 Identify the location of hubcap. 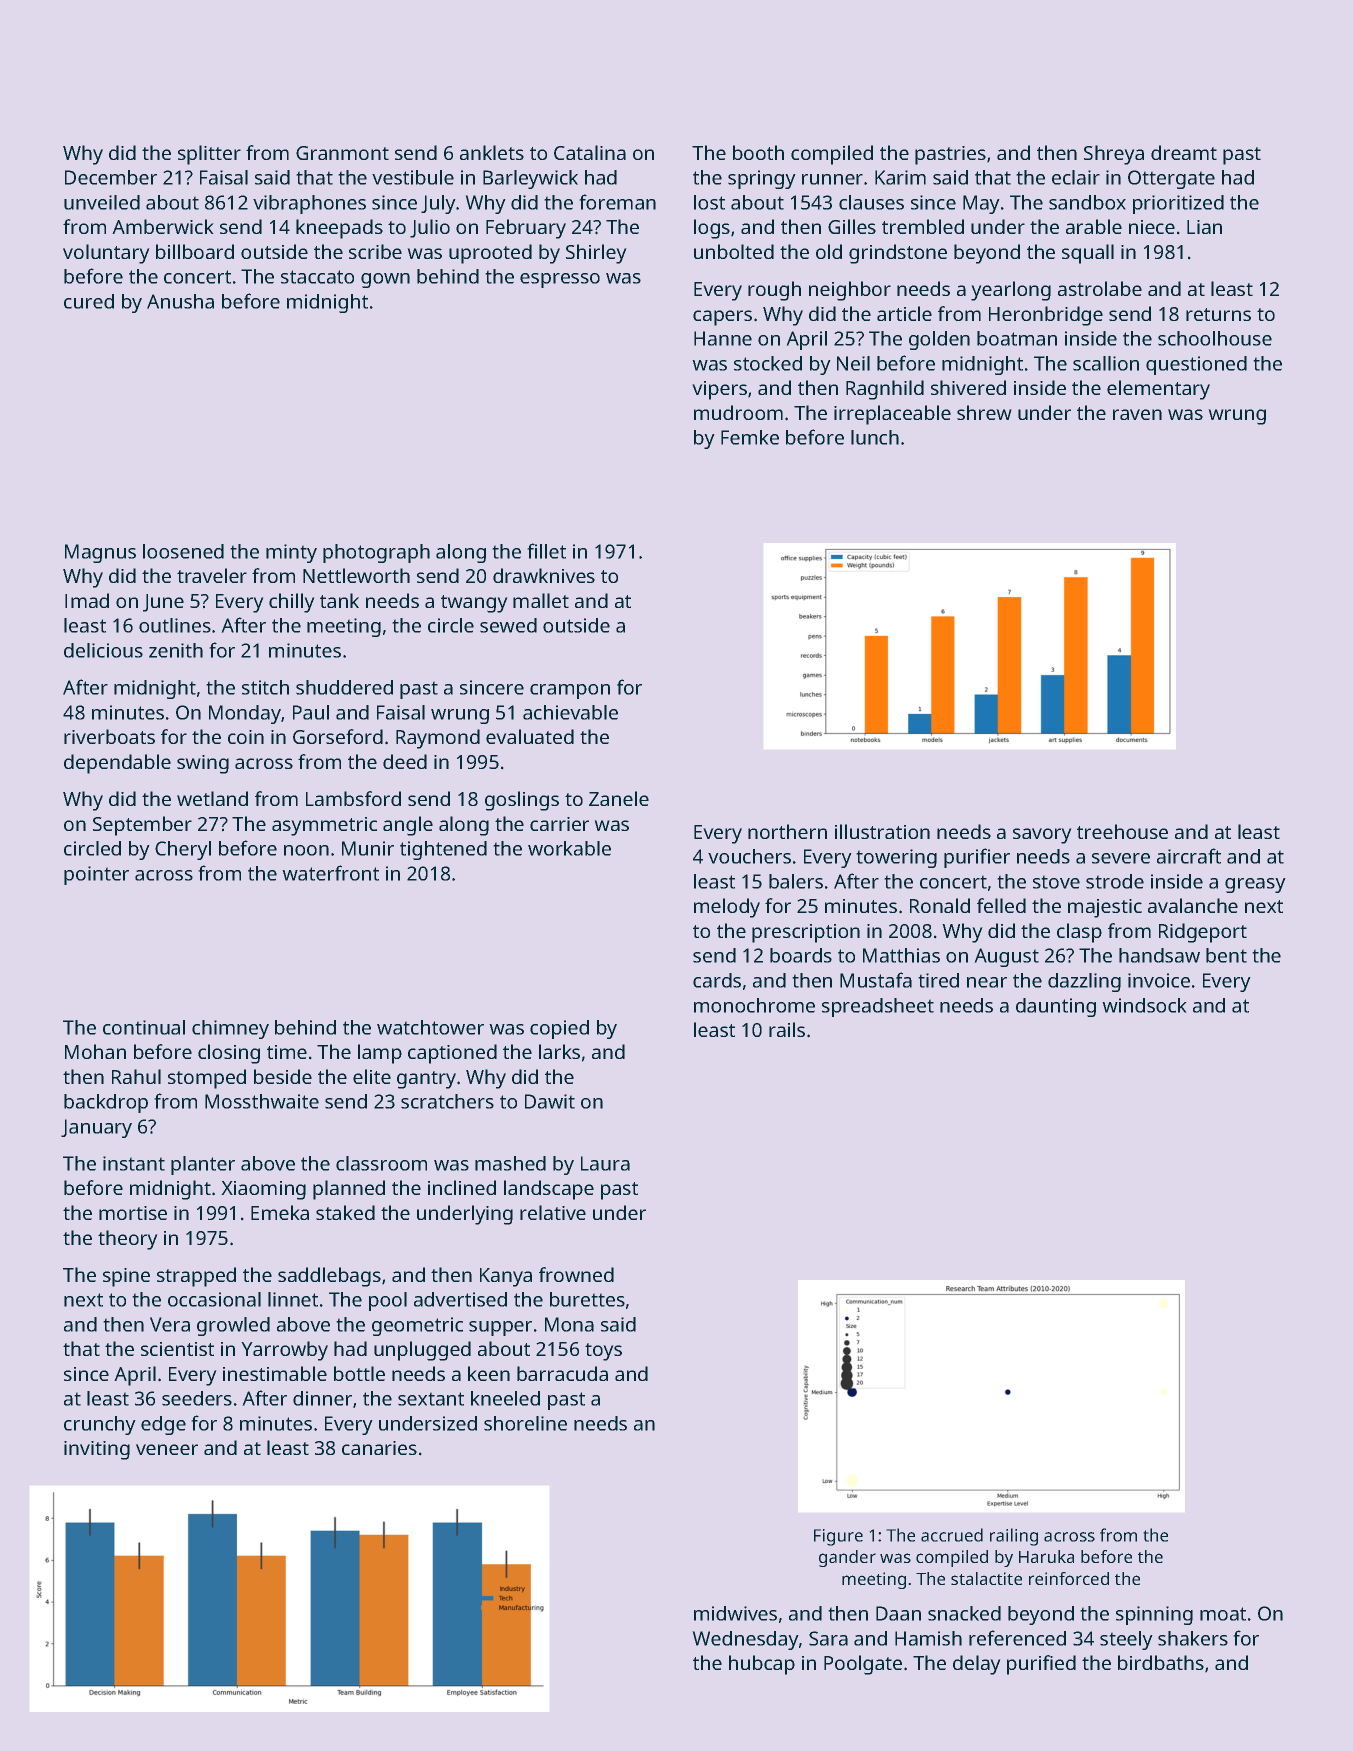
(762, 1665).
